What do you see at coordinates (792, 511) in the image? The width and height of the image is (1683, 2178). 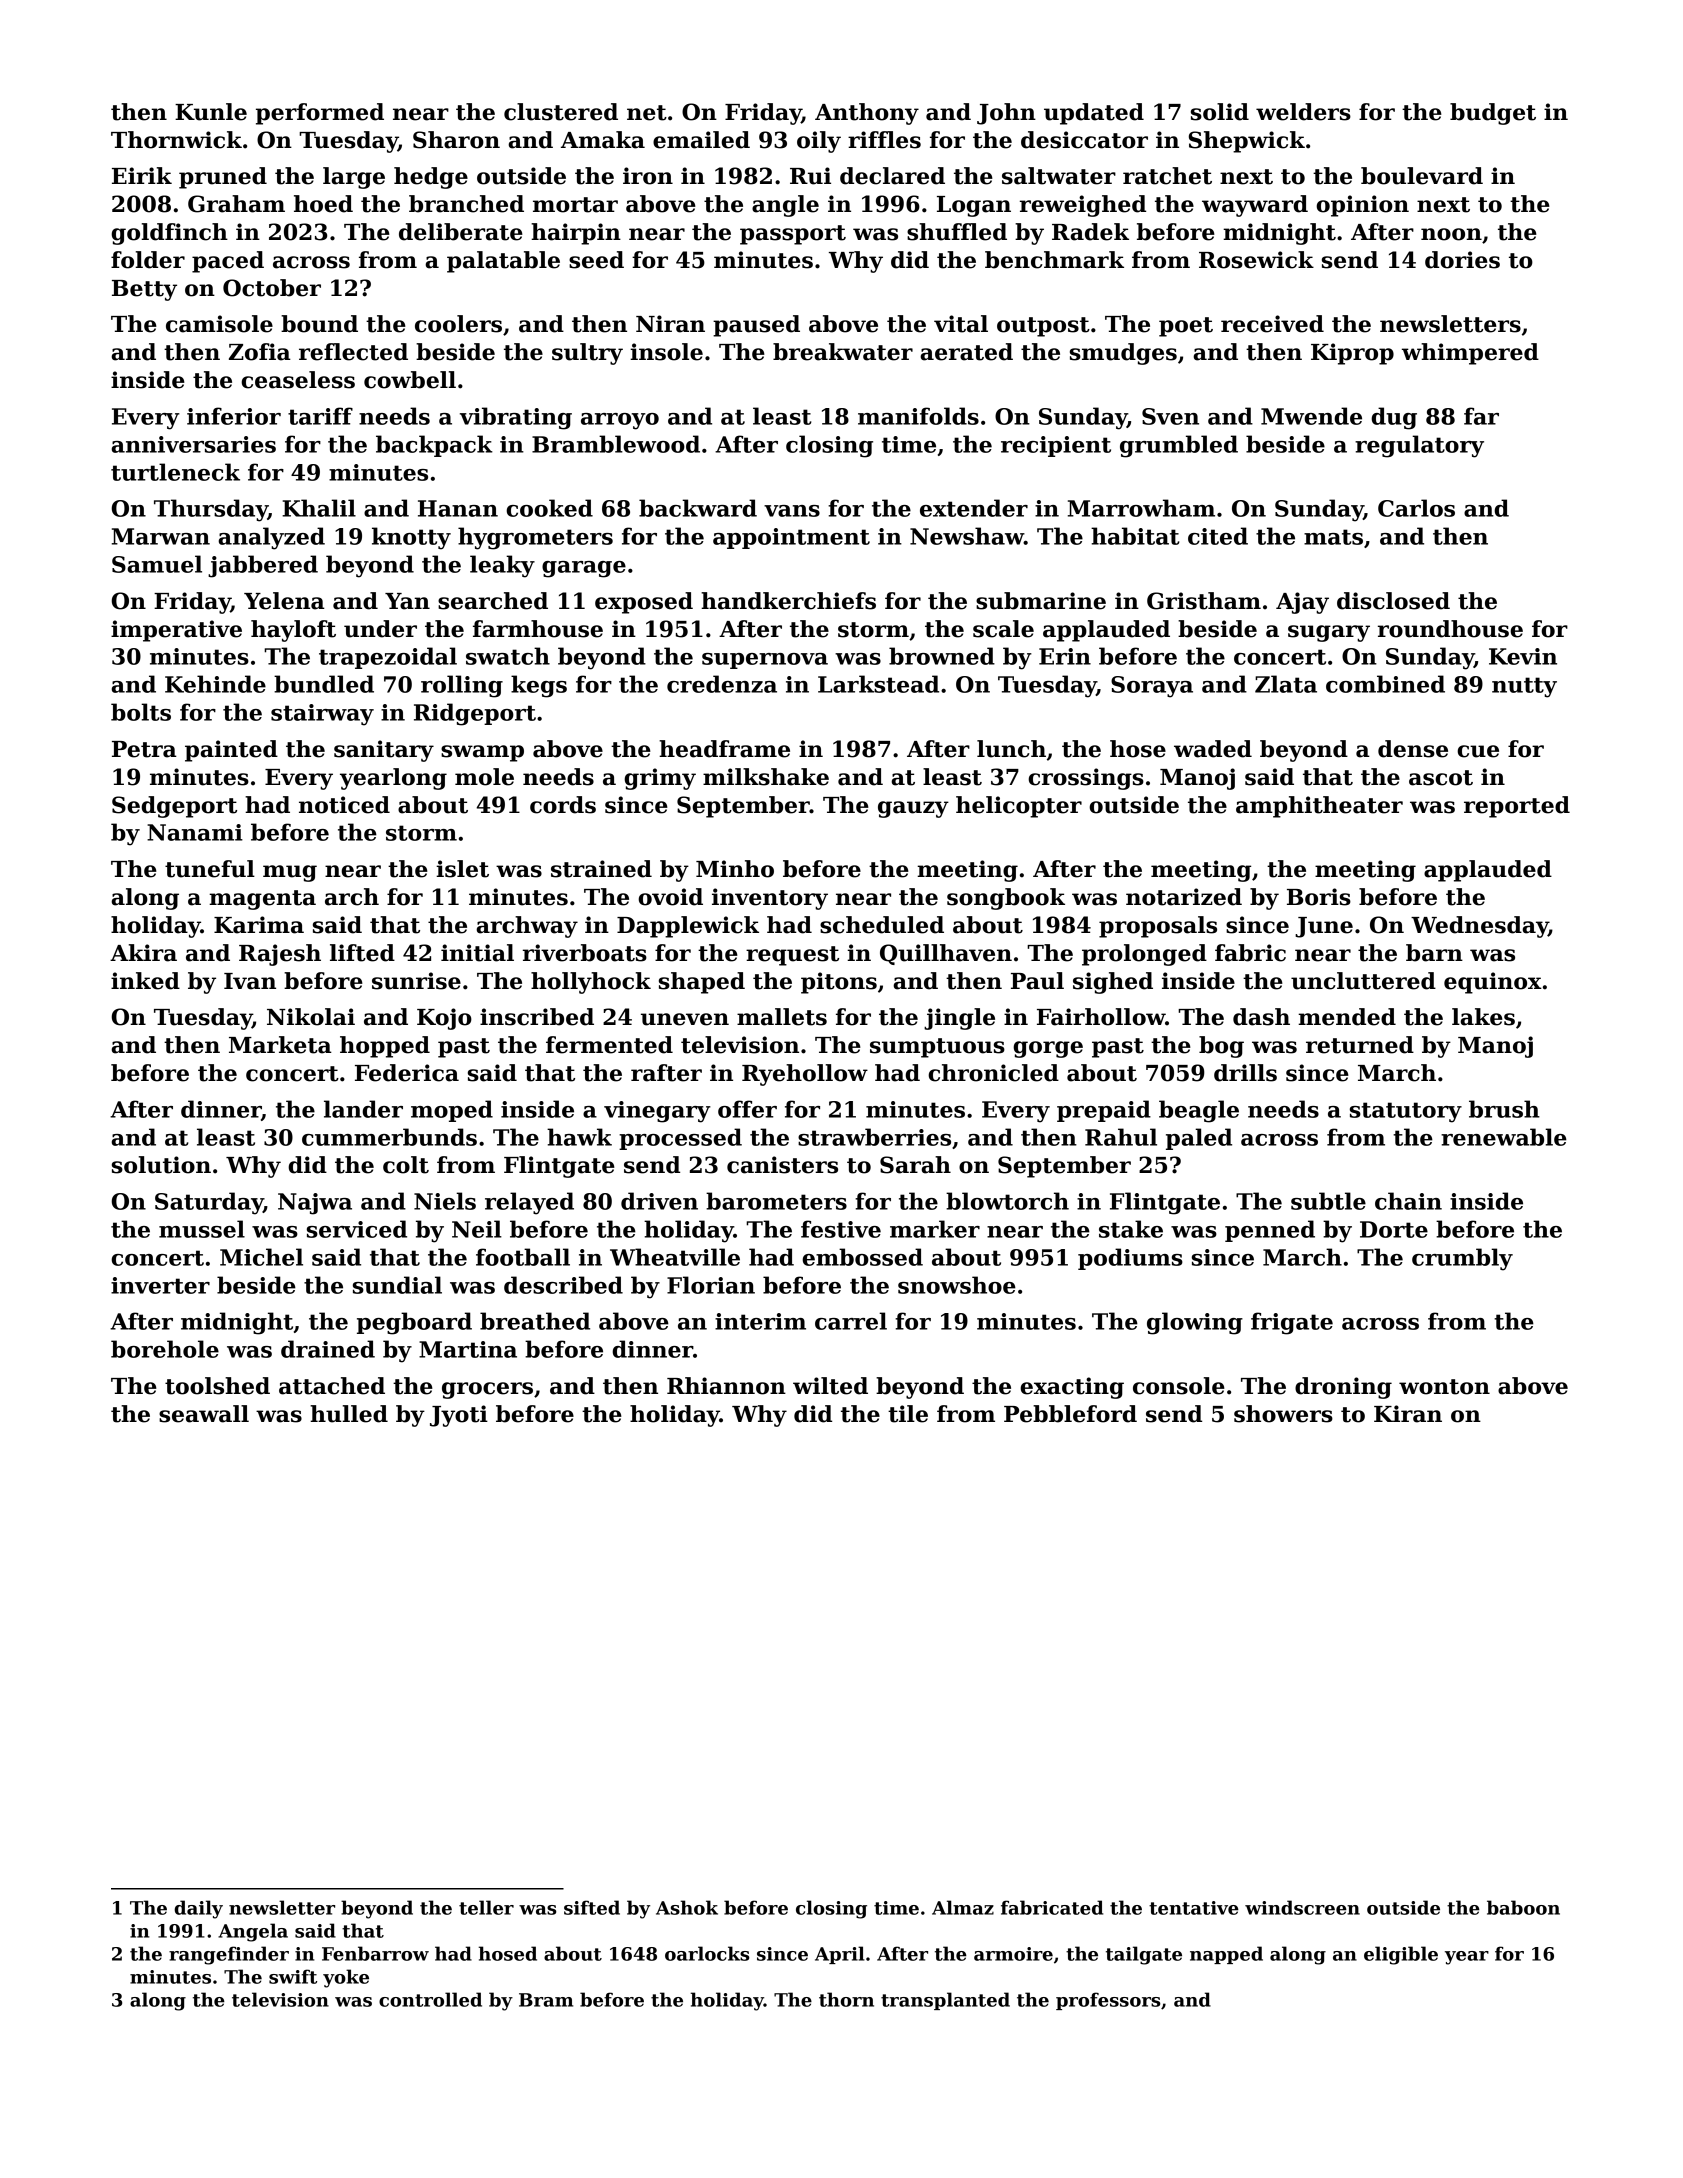 I see `vans` at bounding box center [792, 511].
